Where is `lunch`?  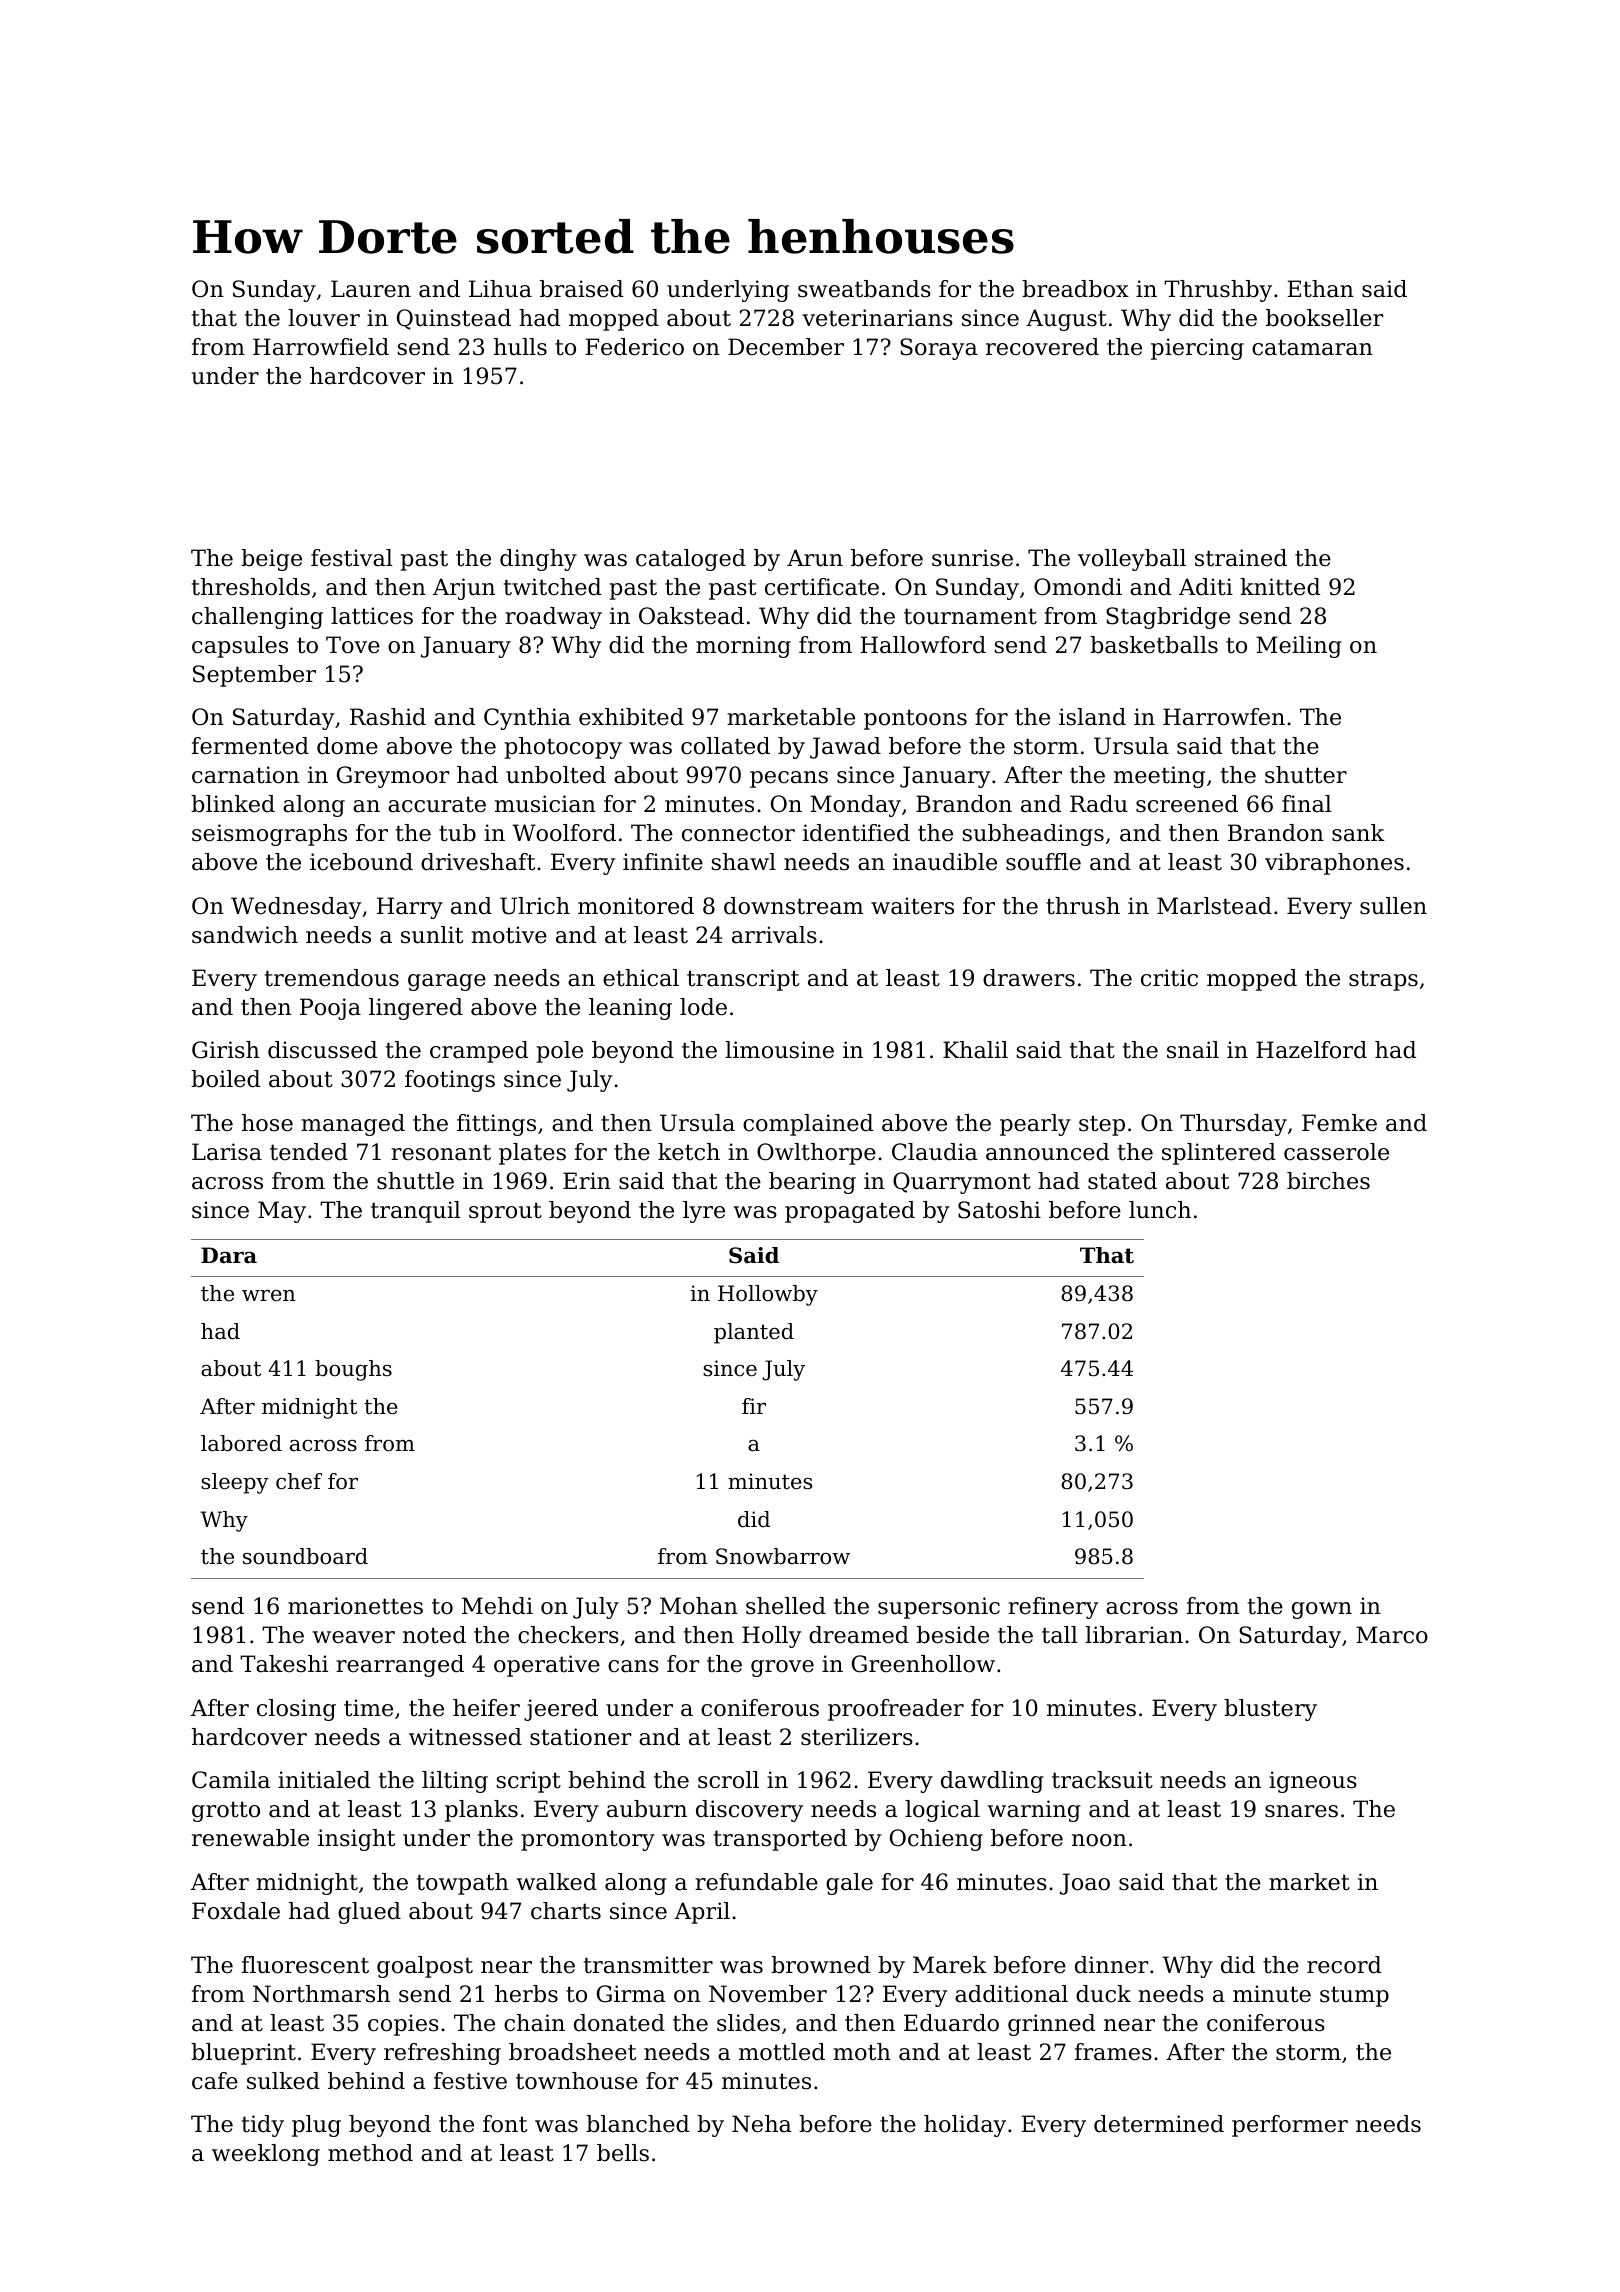 lunch is located at coordinates (1160, 1210).
